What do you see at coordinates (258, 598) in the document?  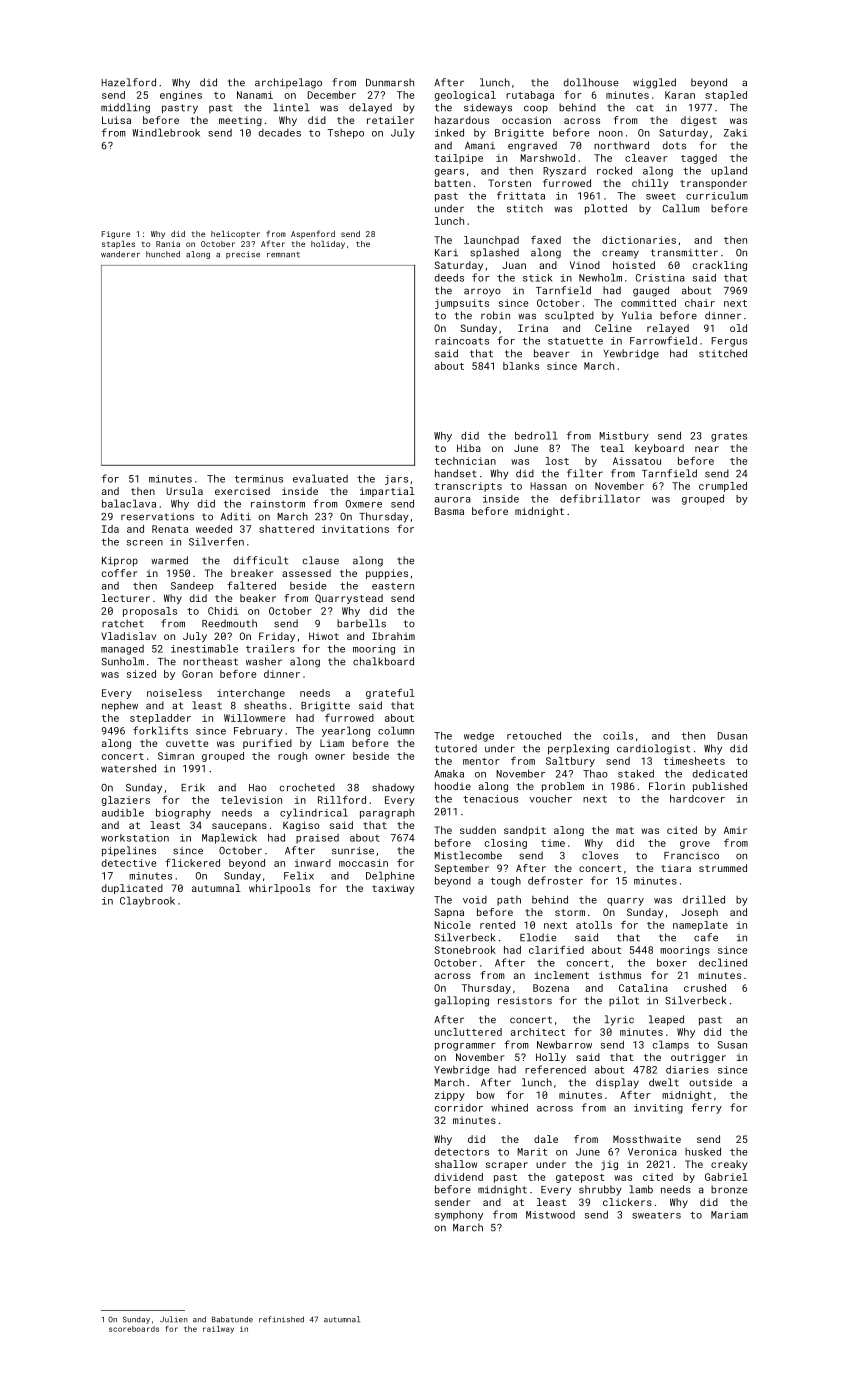 I see `beaker` at bounding box center [258, 598].
